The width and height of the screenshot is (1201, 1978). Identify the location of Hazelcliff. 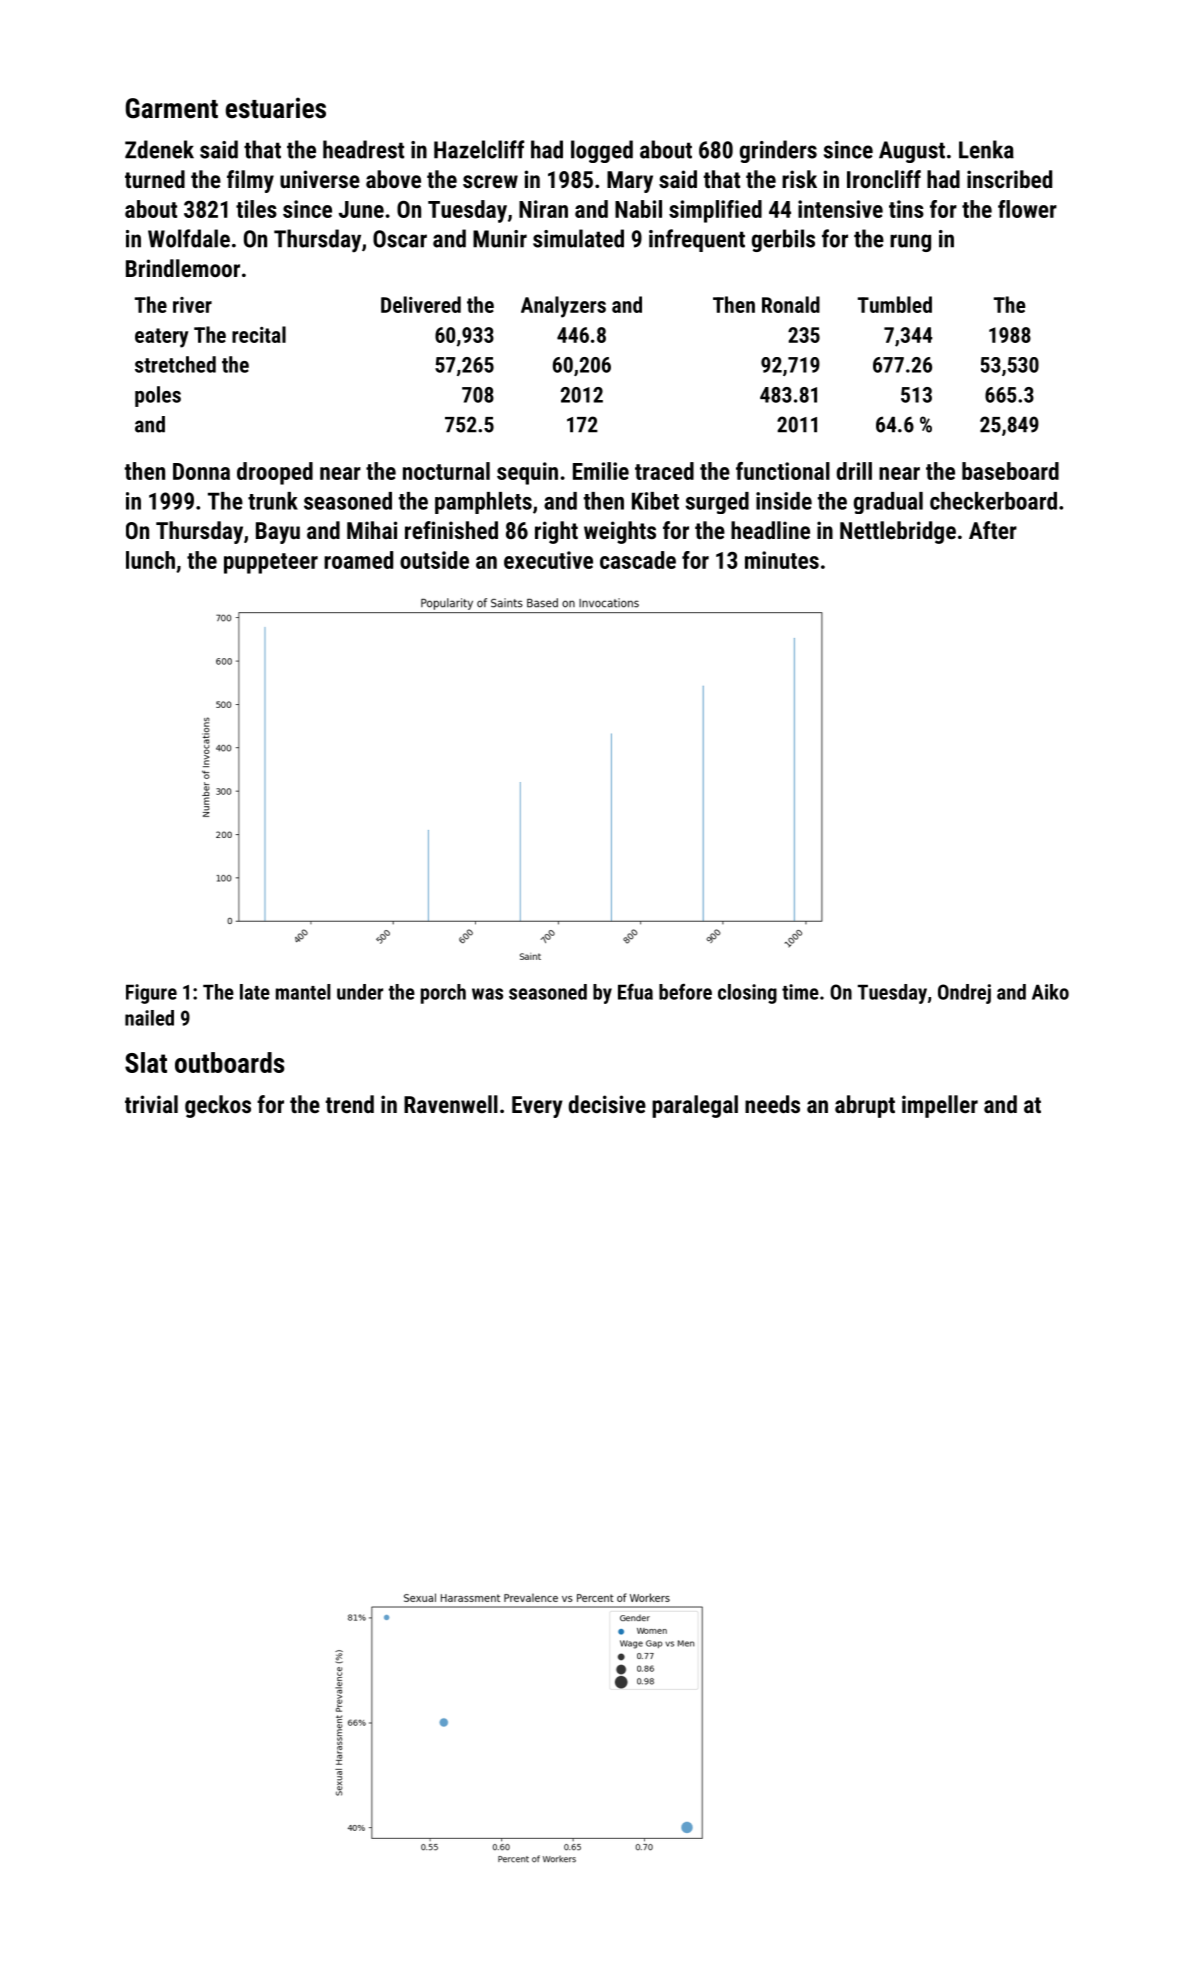
(479, 149).
